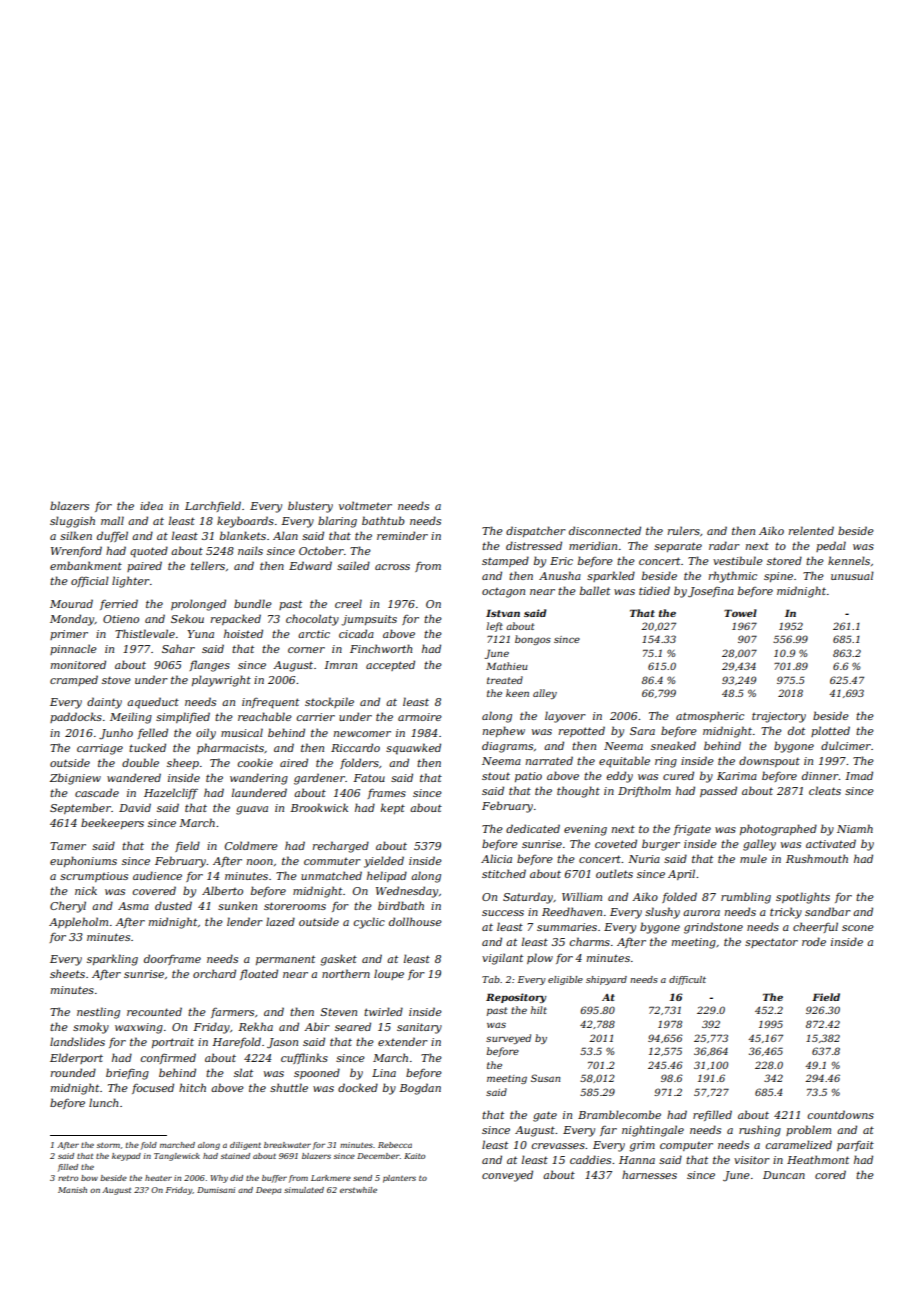 The height and width of the document is (1308, 924). What do you see at coordinates (740, 613) in the document?
I see `Towel` at bounding box center [740, 613].
